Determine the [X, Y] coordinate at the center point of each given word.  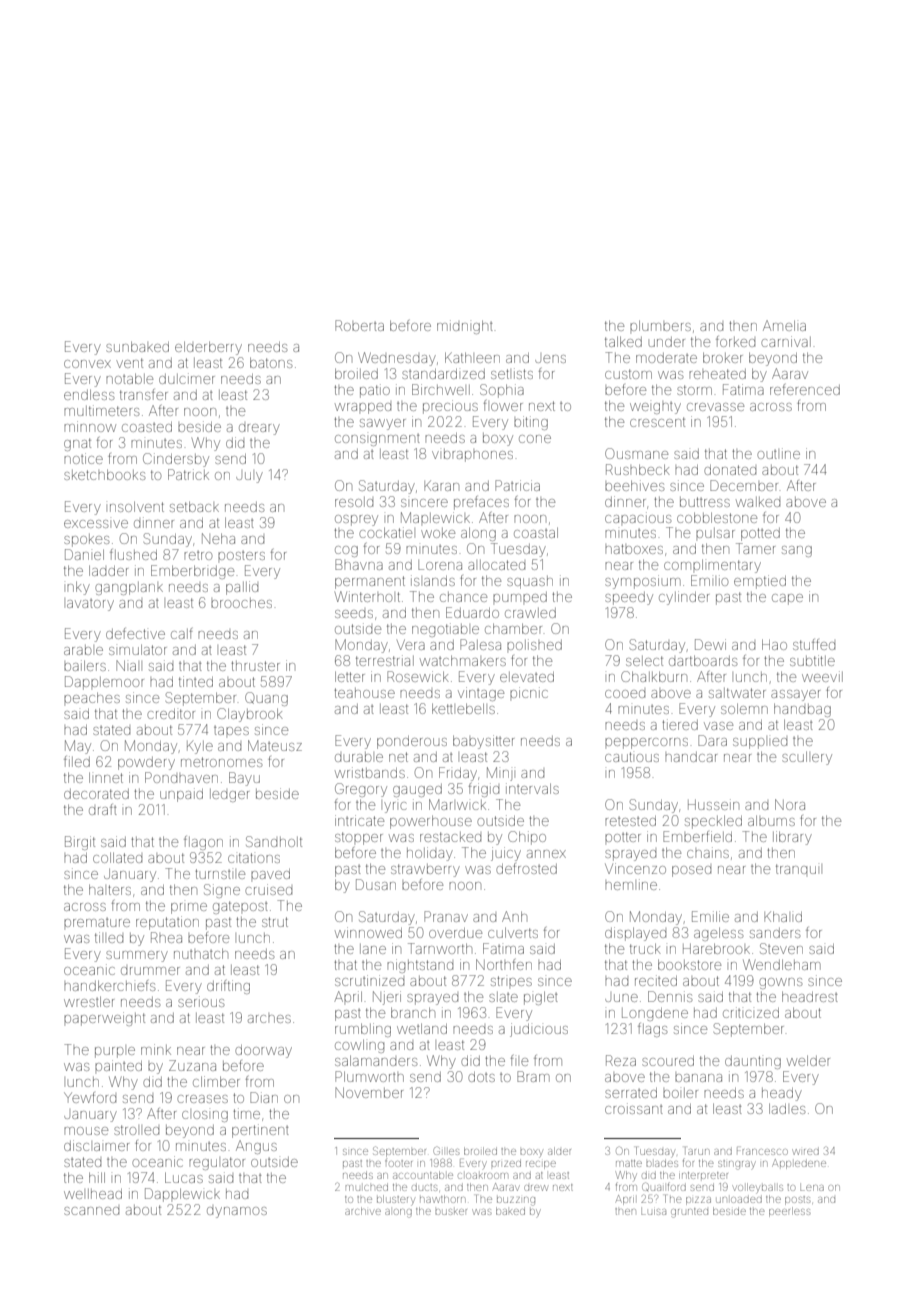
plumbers [660, 325]
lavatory [90, 605]
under [667, 342]
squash [530, 582]
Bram [533, 1076]
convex [87, 364]
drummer [150, 971]
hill [97, 1177]
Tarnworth [440, 948]
